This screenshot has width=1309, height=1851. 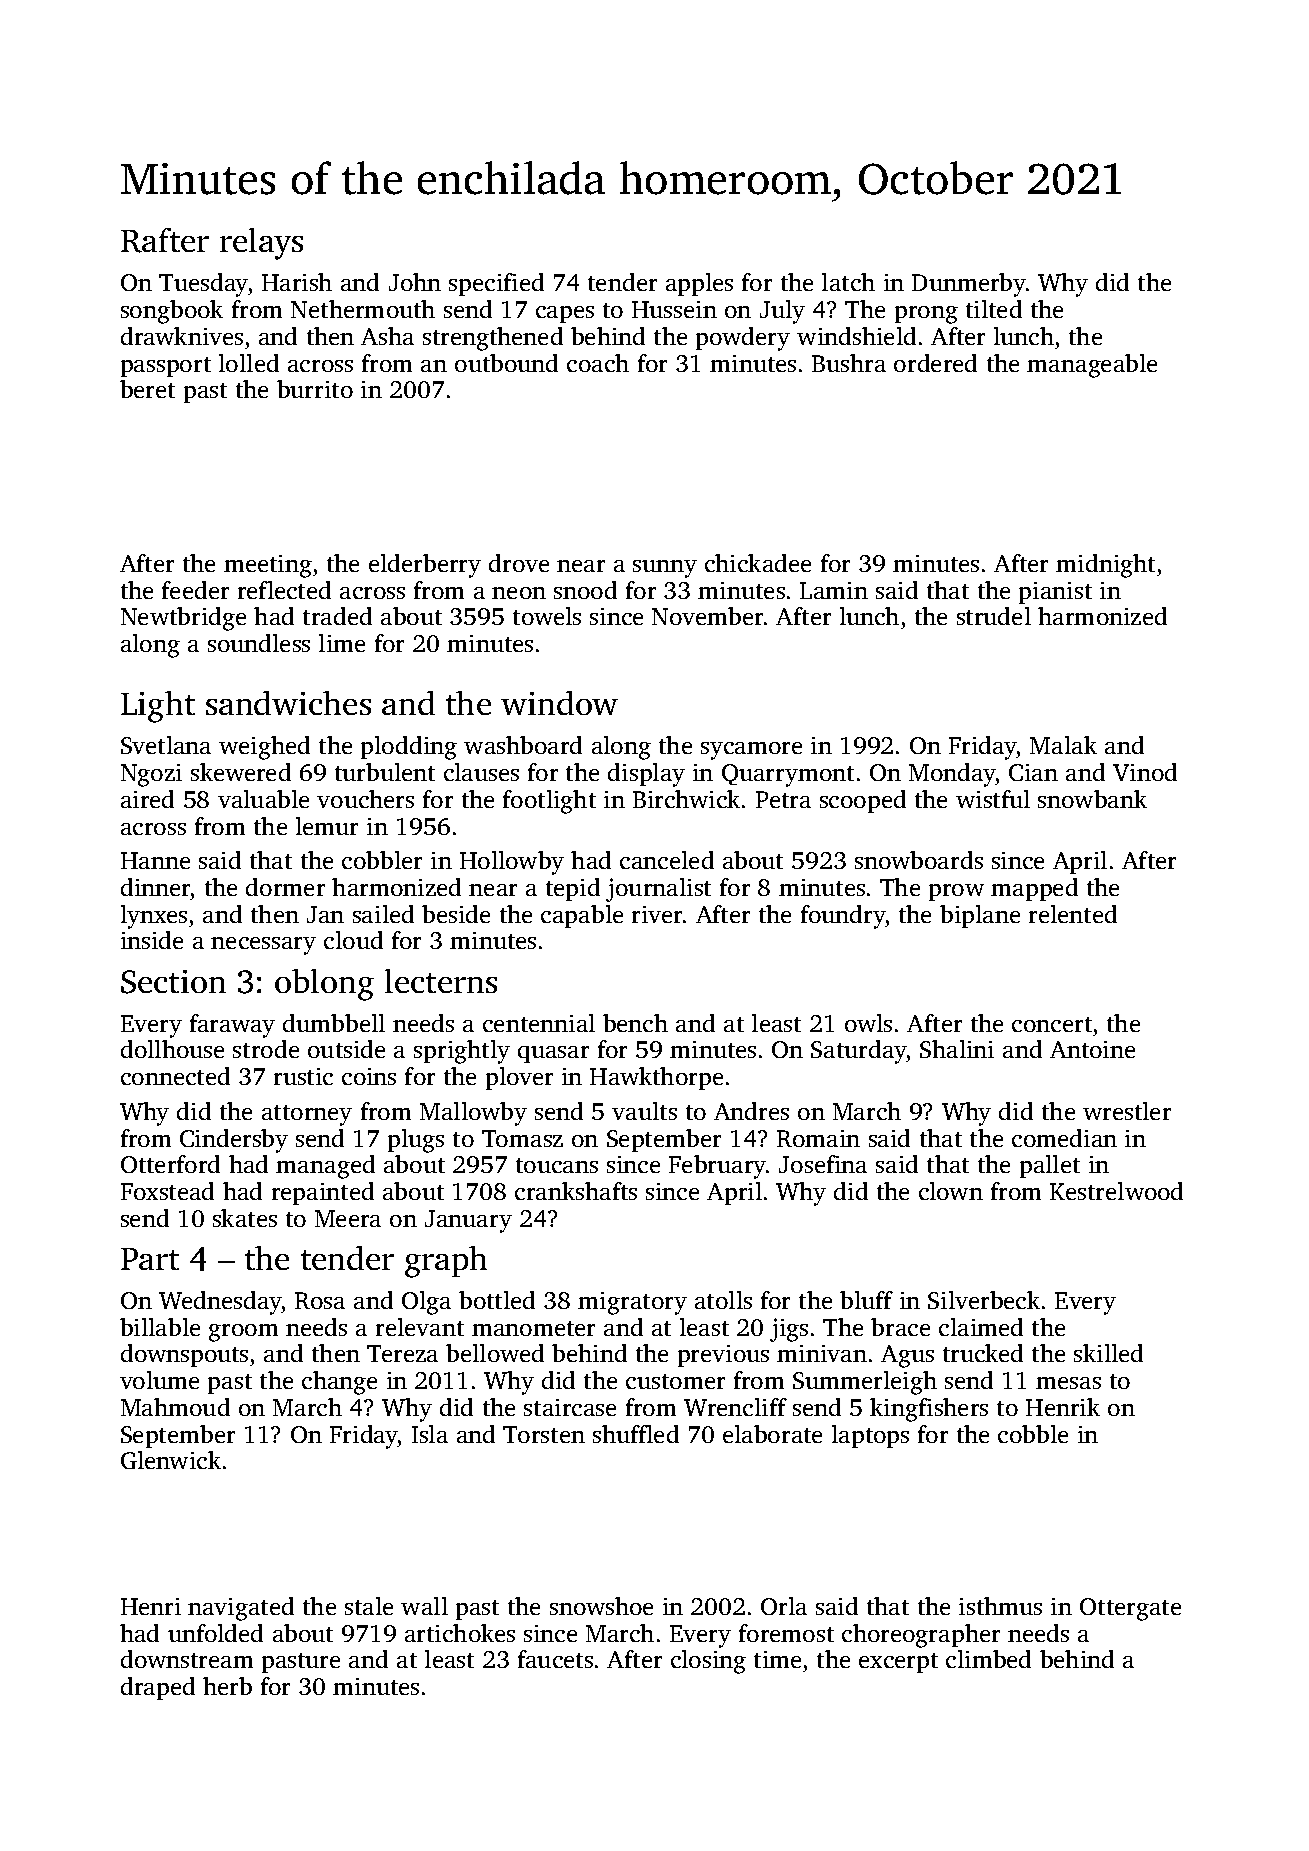 What do you see at coordinates (268, 566) in the screenshot?
I see `meeting` at bounding box center [268, 566].
